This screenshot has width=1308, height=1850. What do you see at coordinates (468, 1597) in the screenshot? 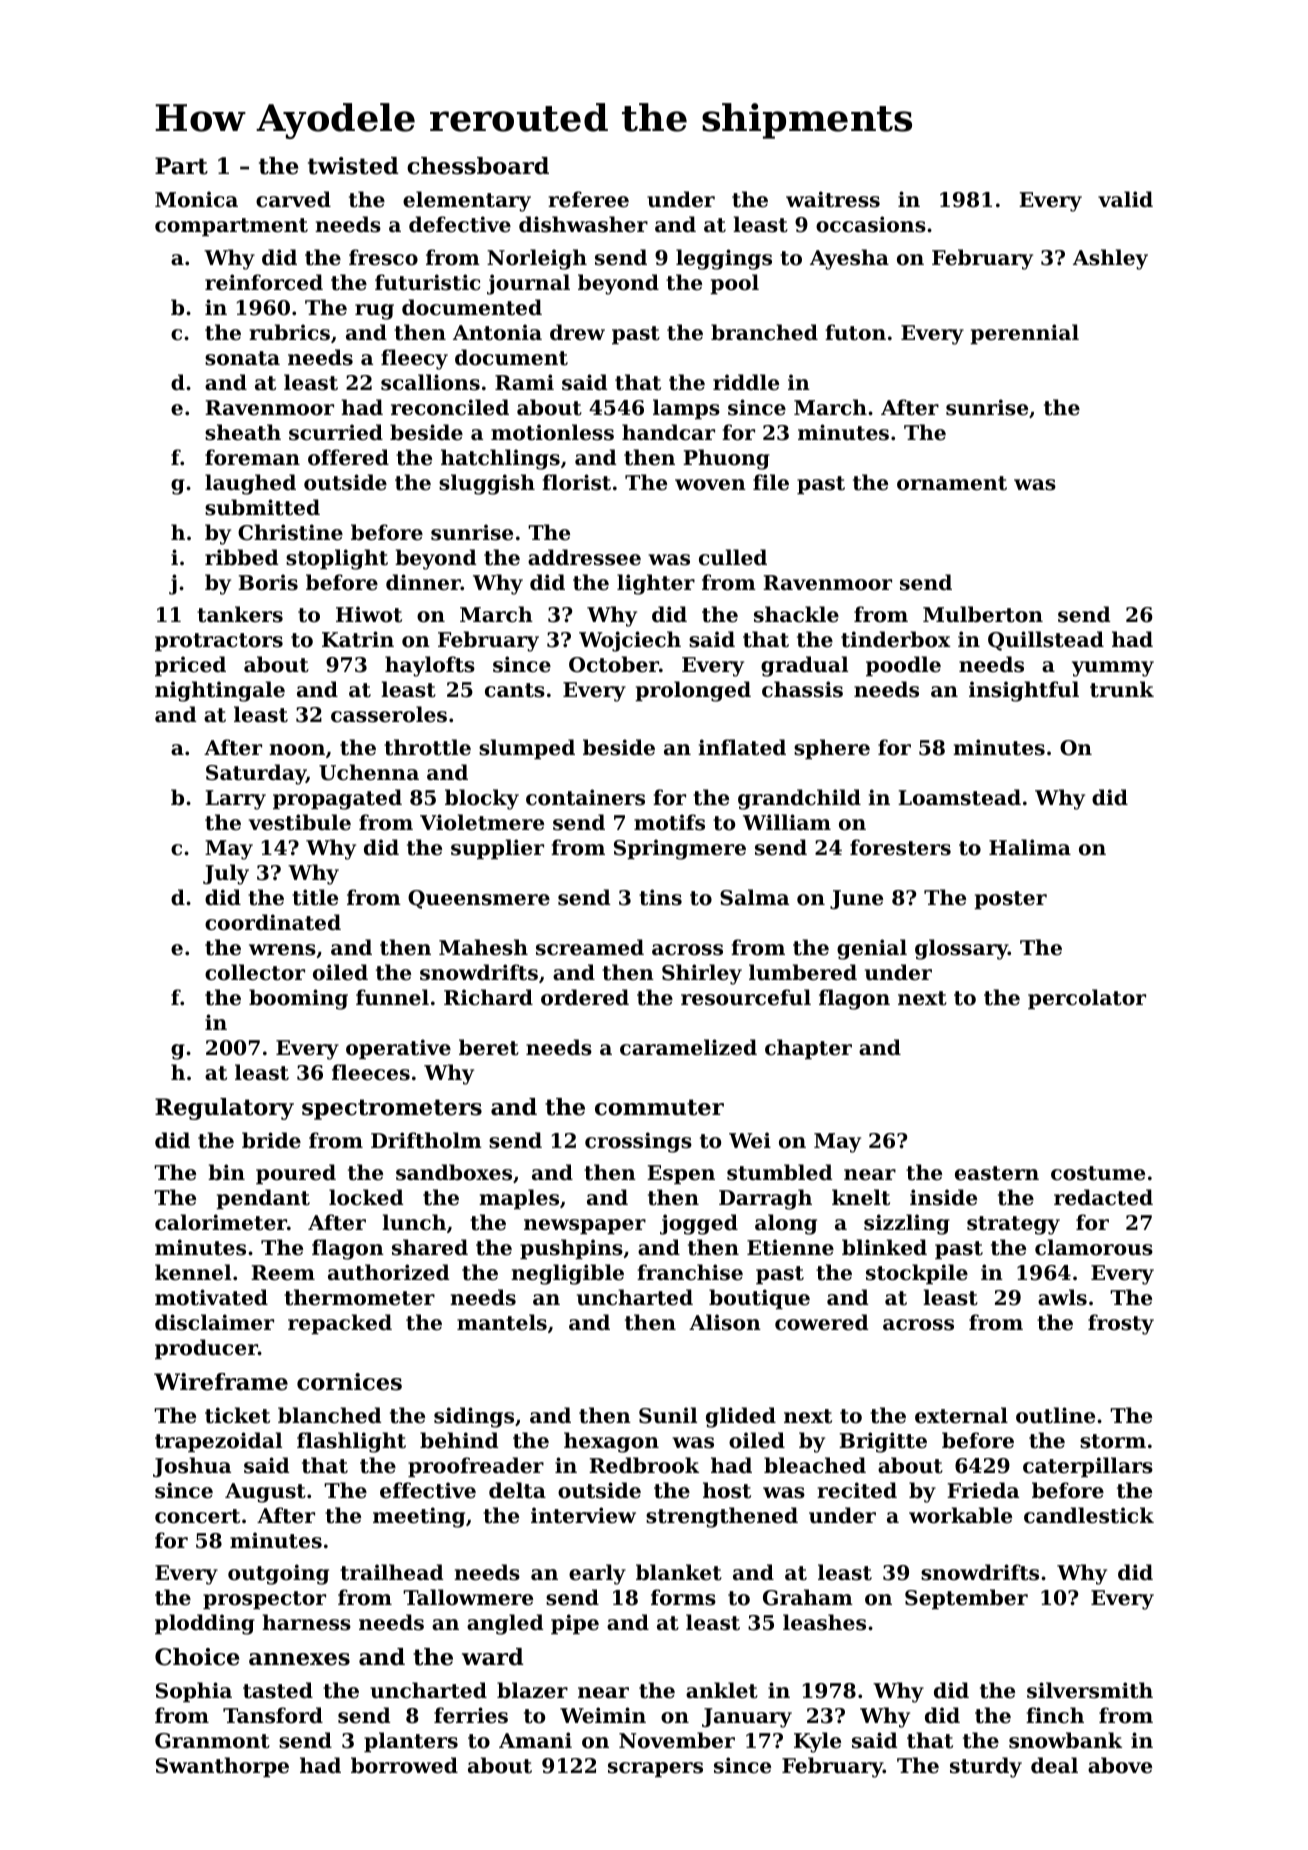
I see `Tallowmere` at bounding box center [468, 1597].
